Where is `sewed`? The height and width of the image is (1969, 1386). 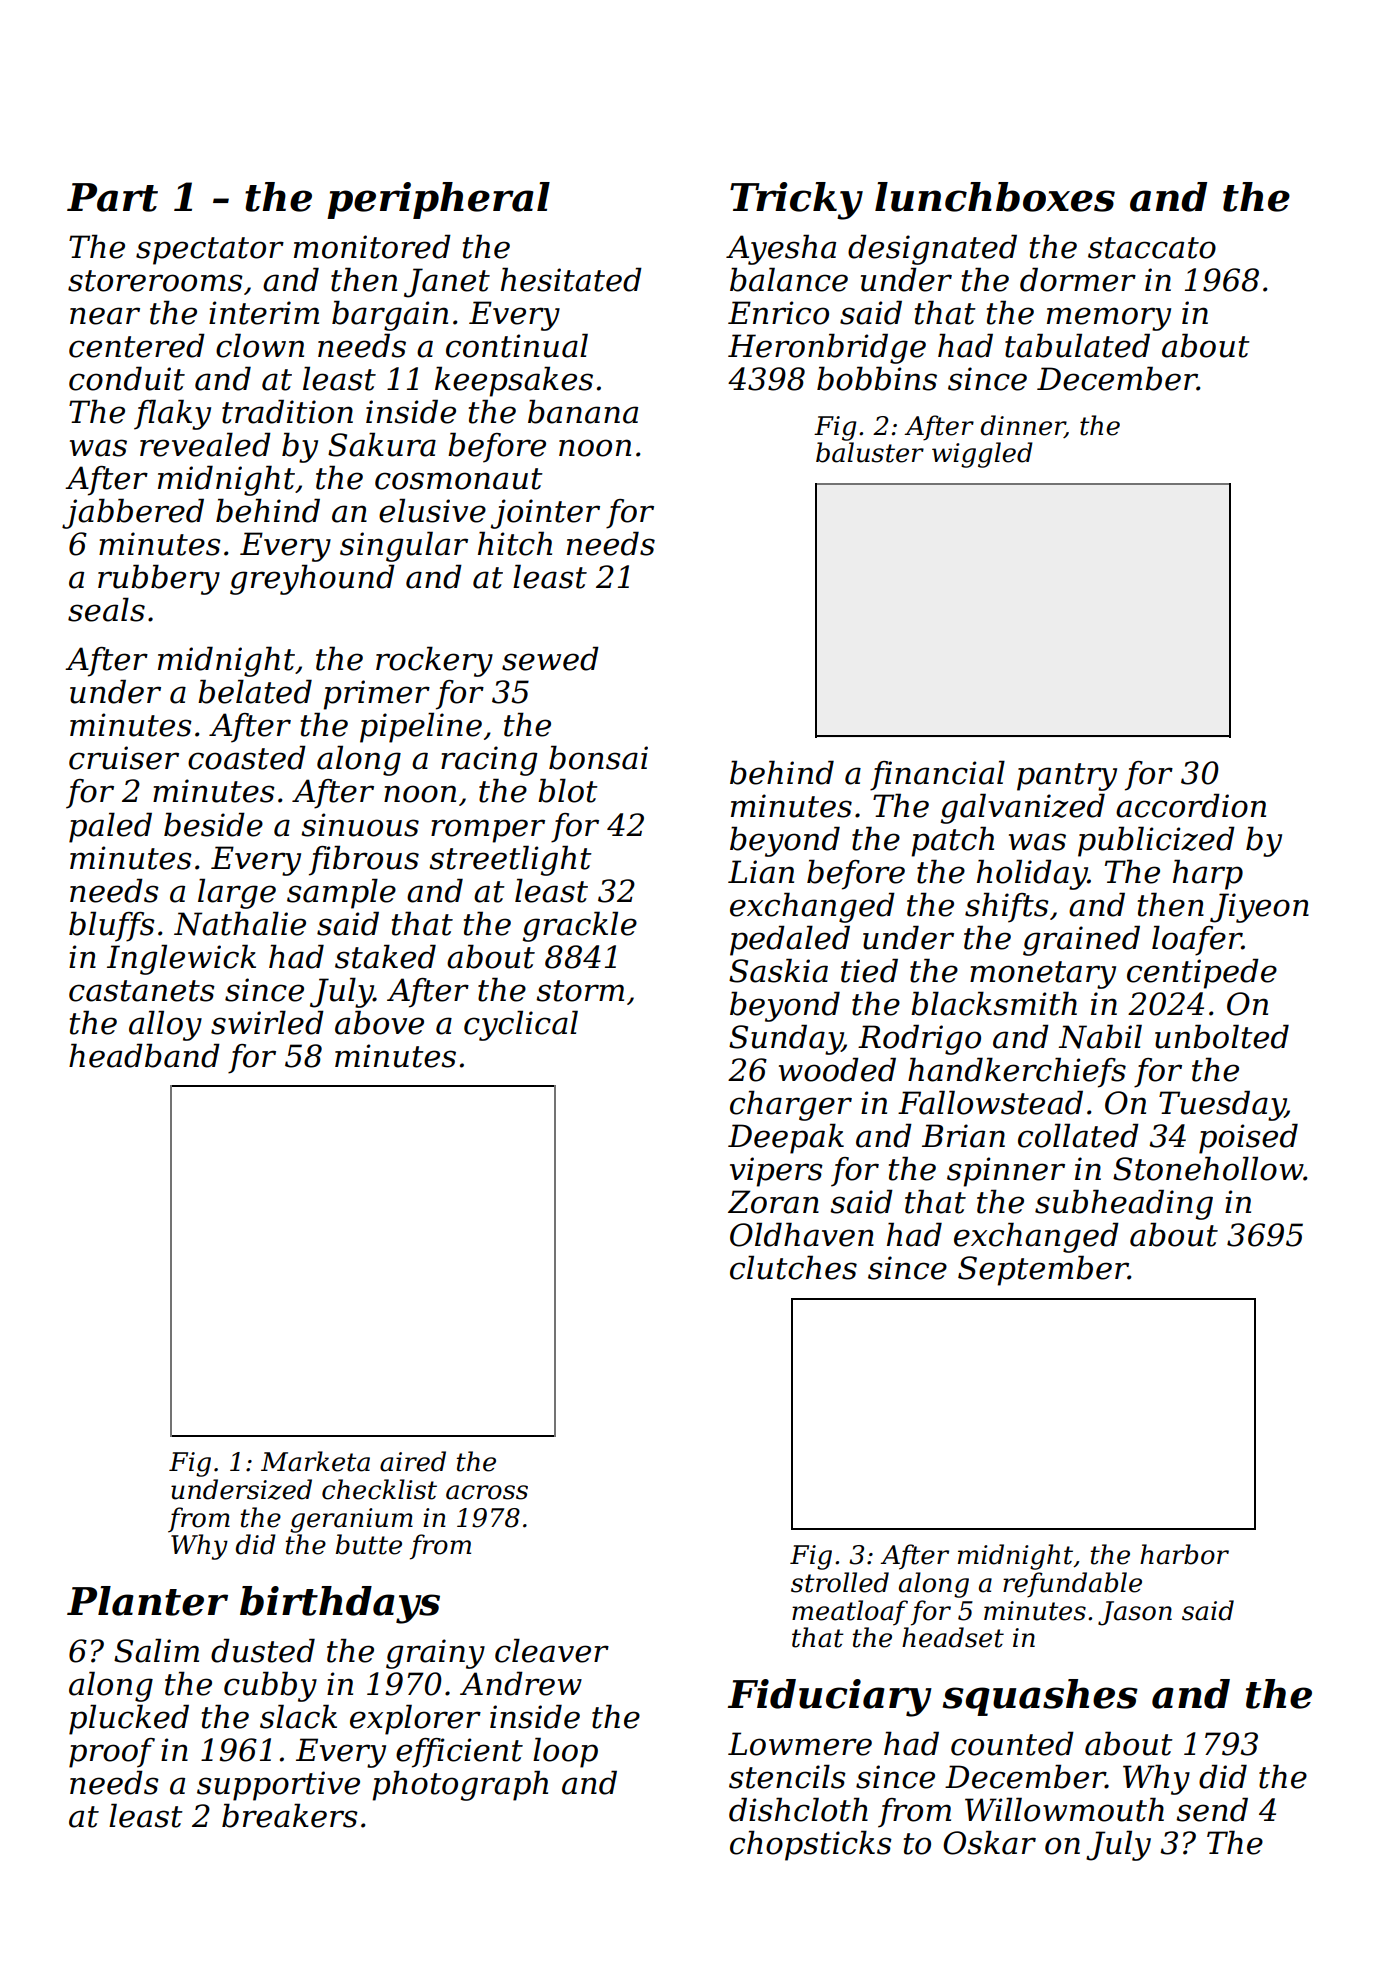 sewed is located at coordinates (550, 658).
